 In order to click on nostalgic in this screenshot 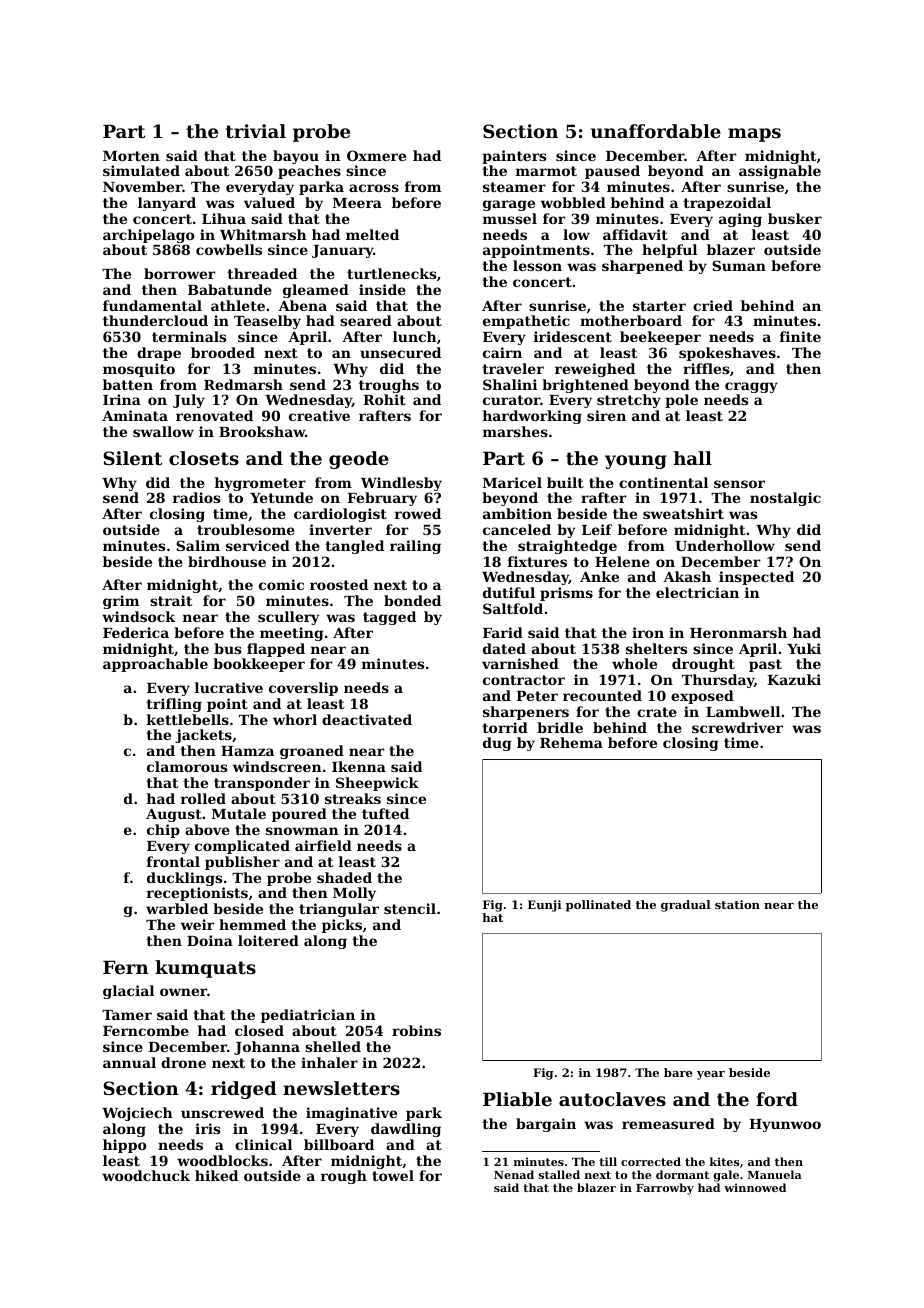, I will do `click(785, 499)`.
